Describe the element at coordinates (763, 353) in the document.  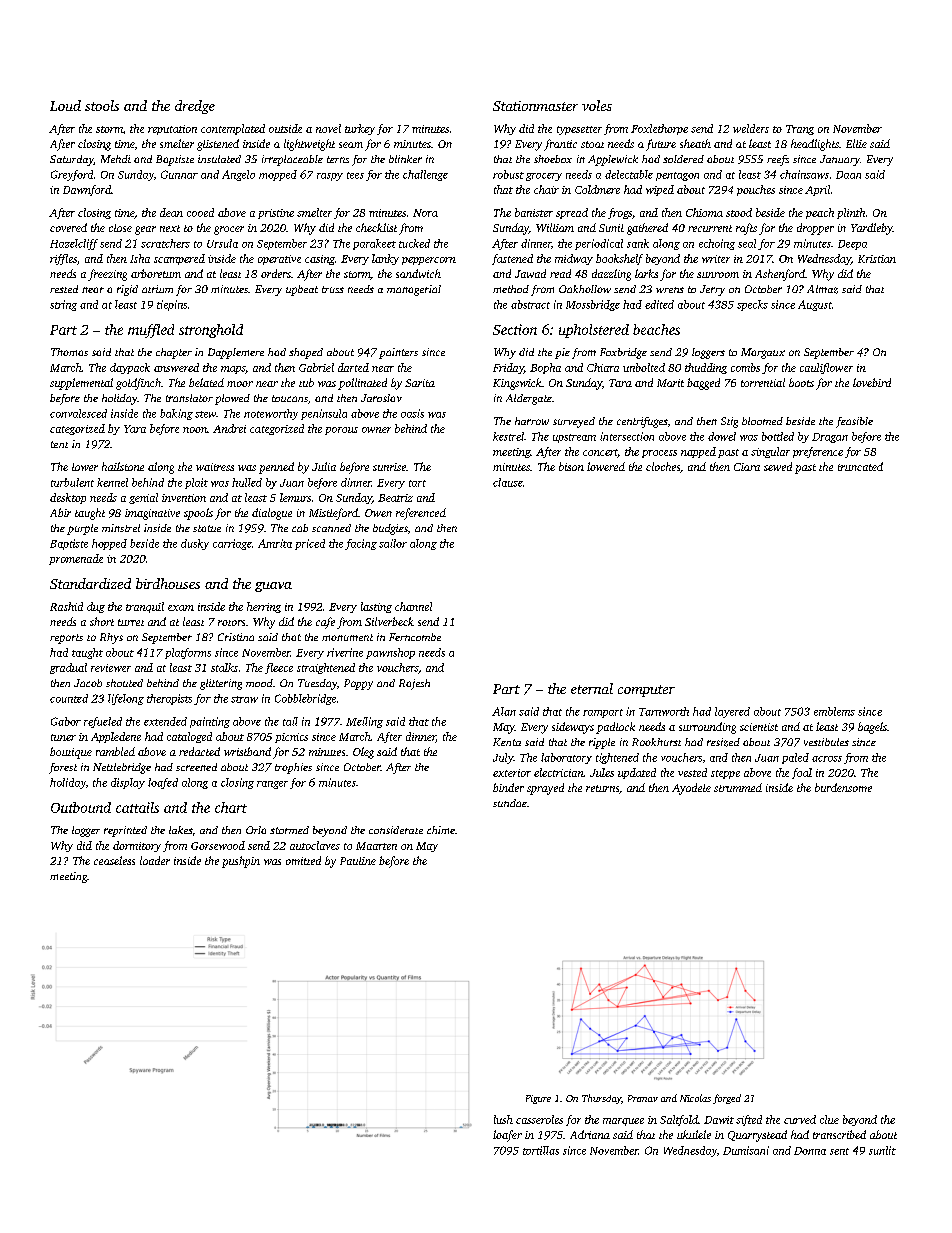
I see `Margaux` at that location.
